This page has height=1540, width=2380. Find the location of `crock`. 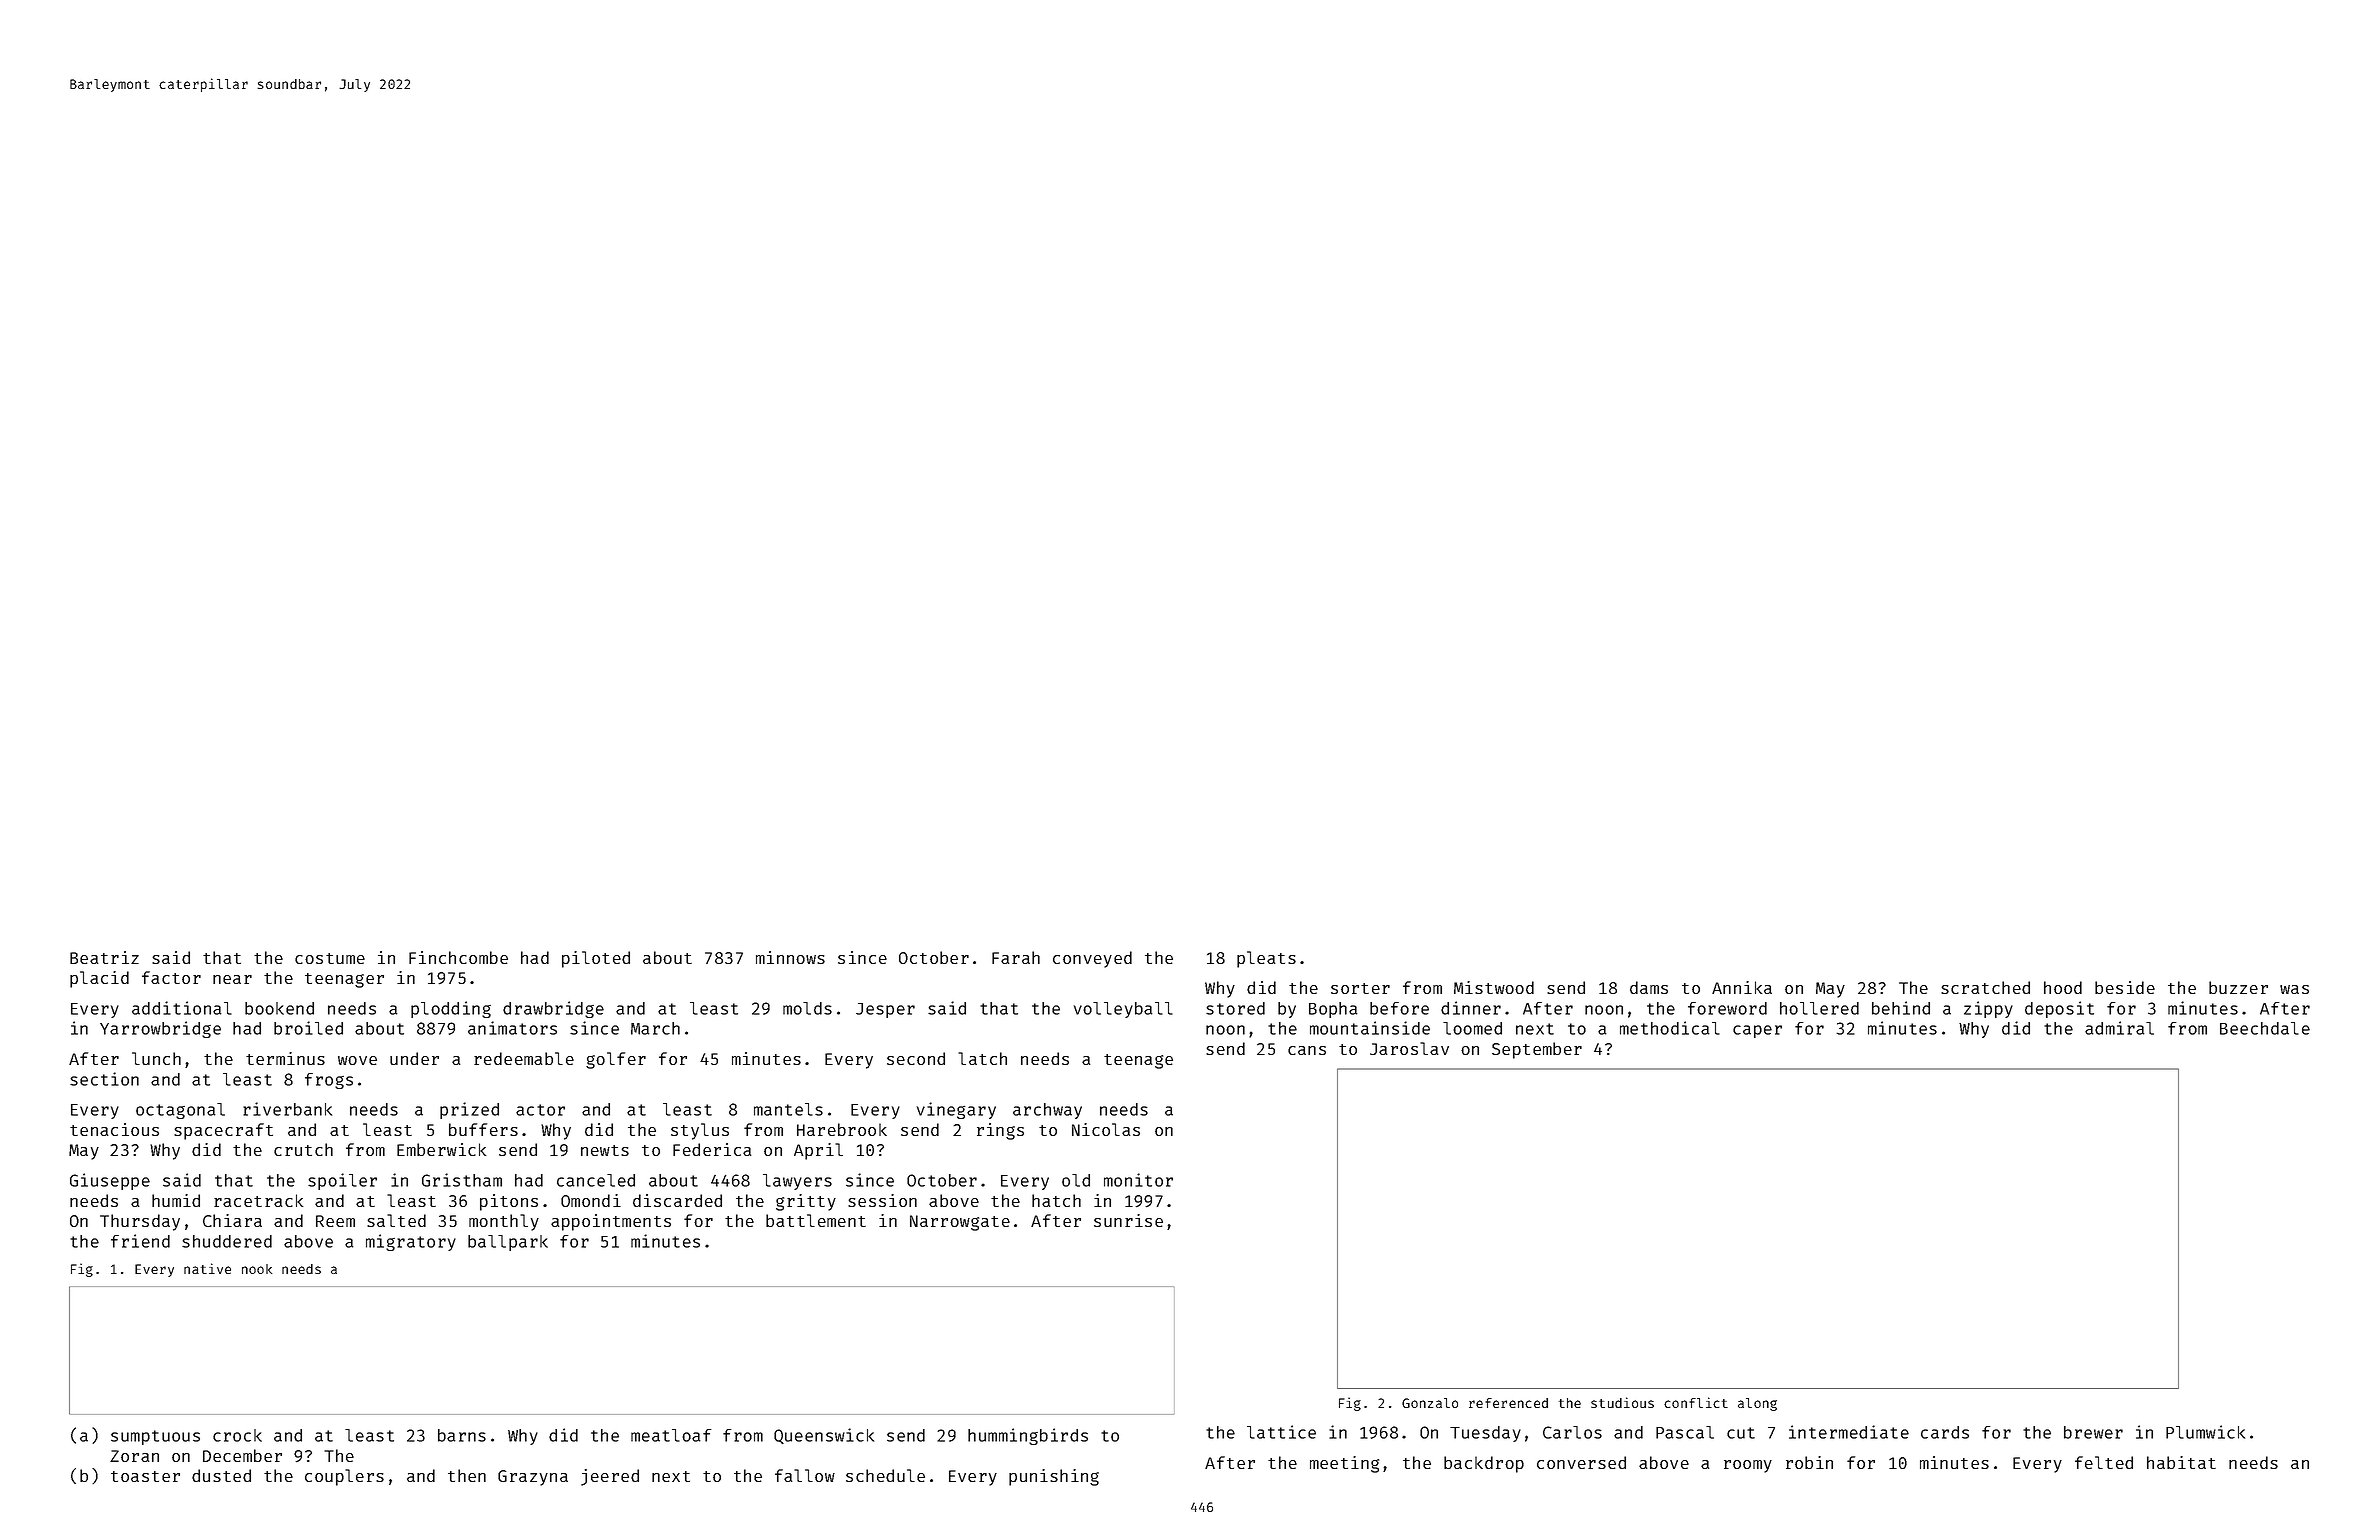

crock is located at coordinates (237, 1435).
